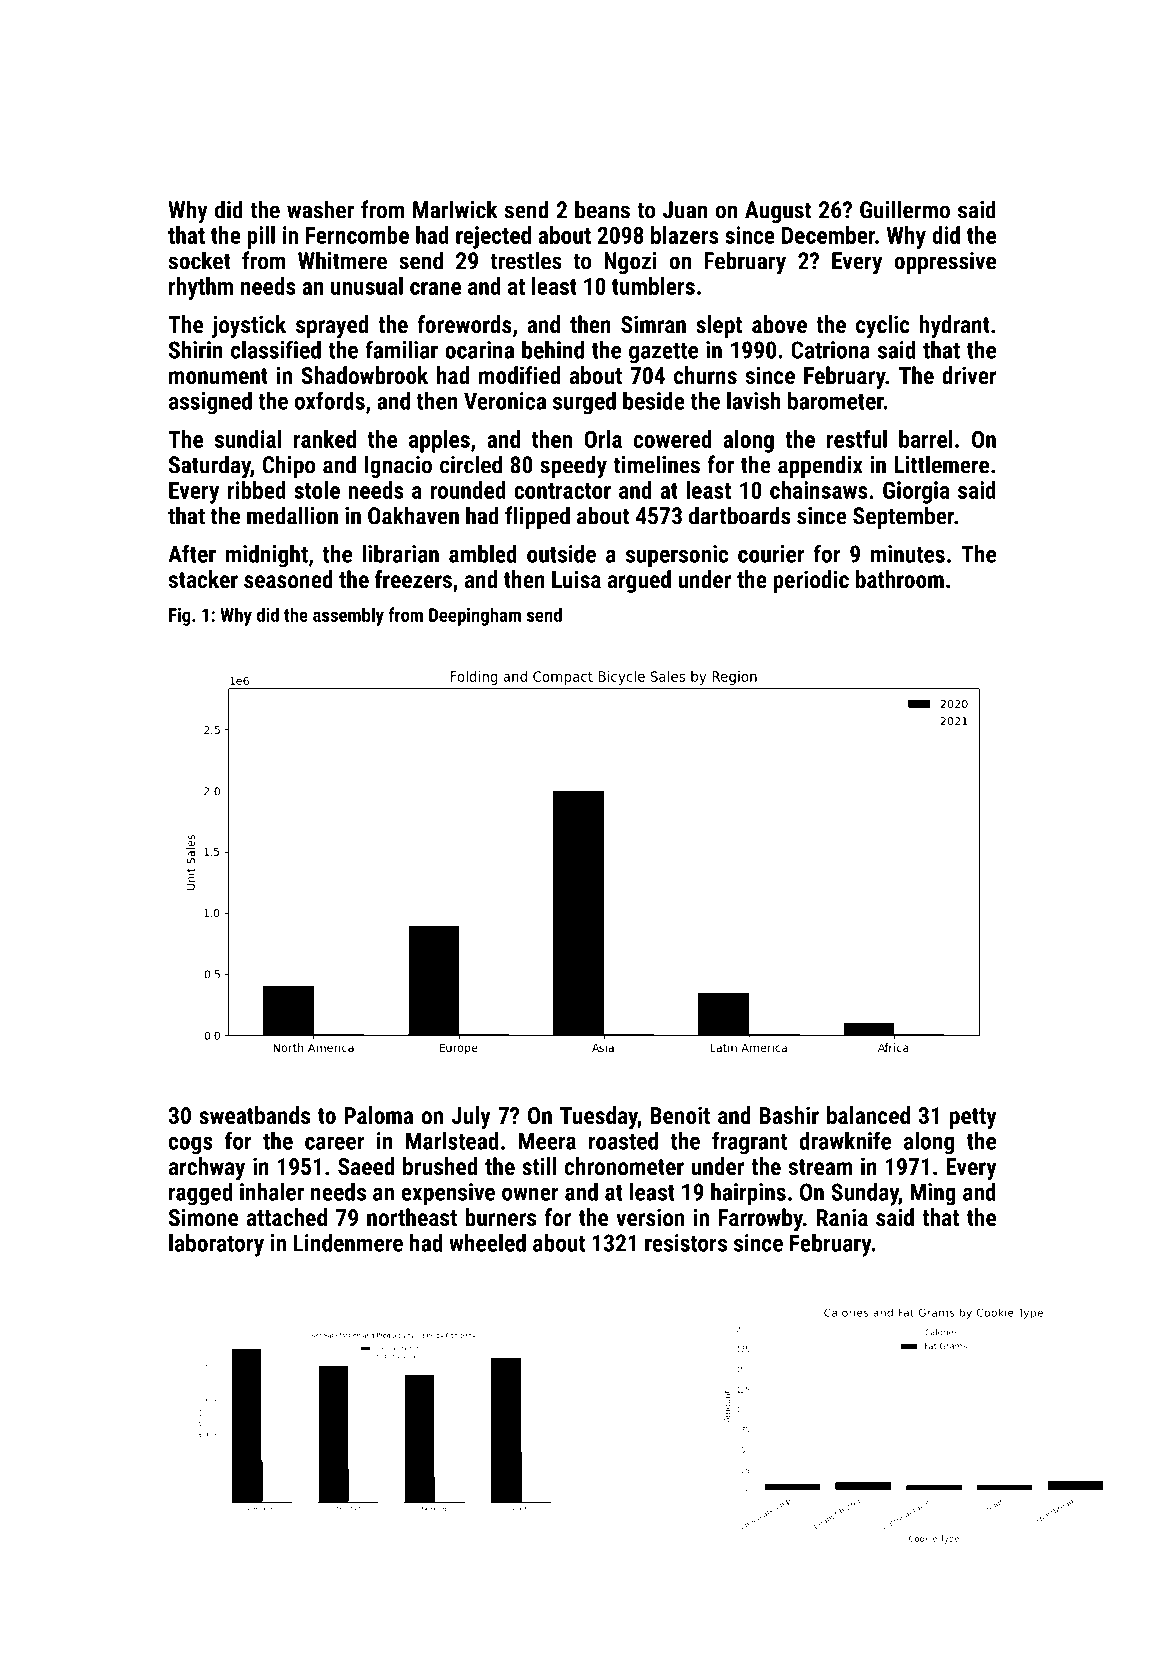 The height and width of the screenshot is (1654, 1165). What do you see at coordinates (942, 464) in the screenshot?
I see `Littlemere` at bounding box center [942, 464].
